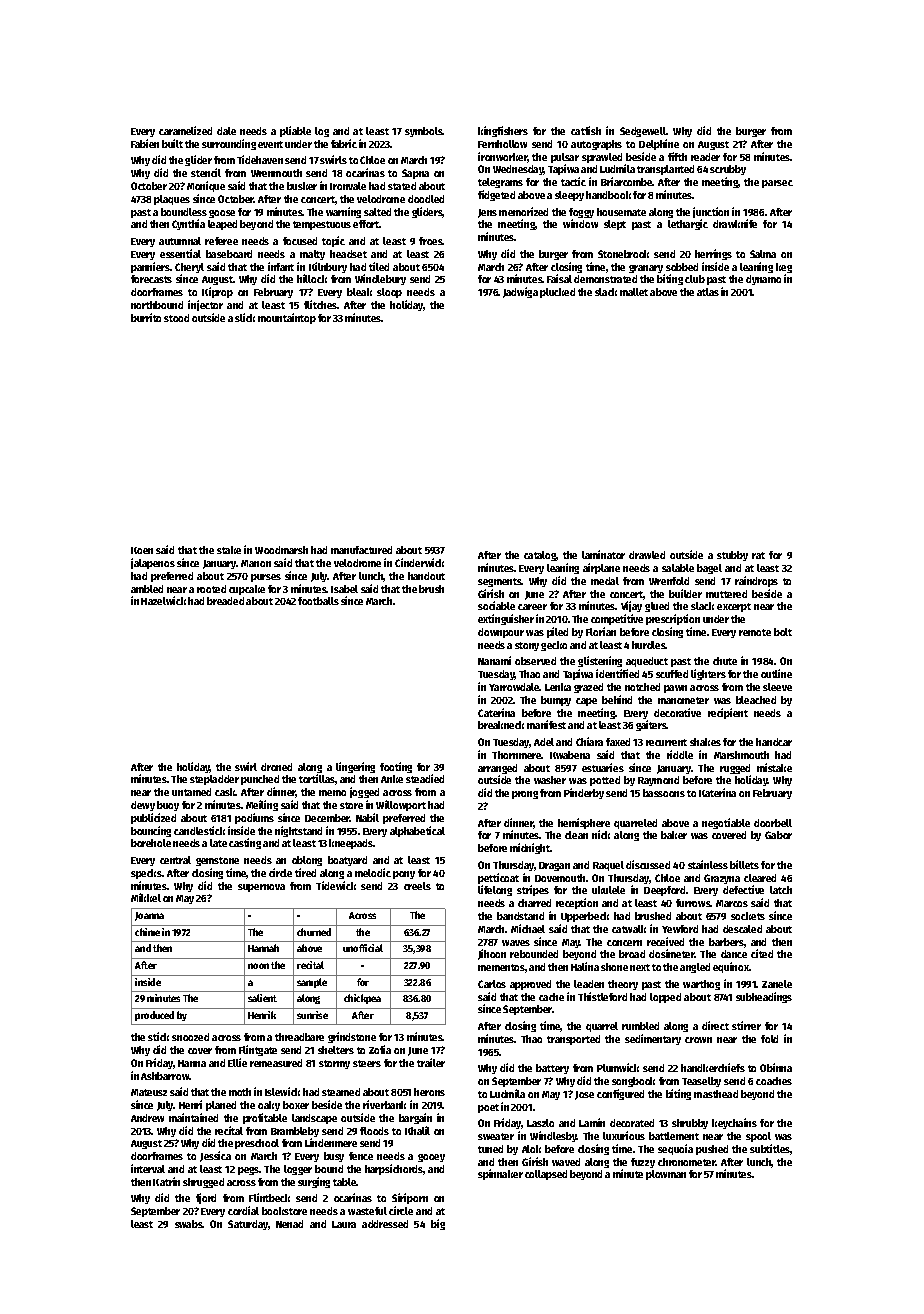 The width and height of the image is (924, 1314). Describe the element at coordinates (431, 241) in the image. I see `froes` at that location.
